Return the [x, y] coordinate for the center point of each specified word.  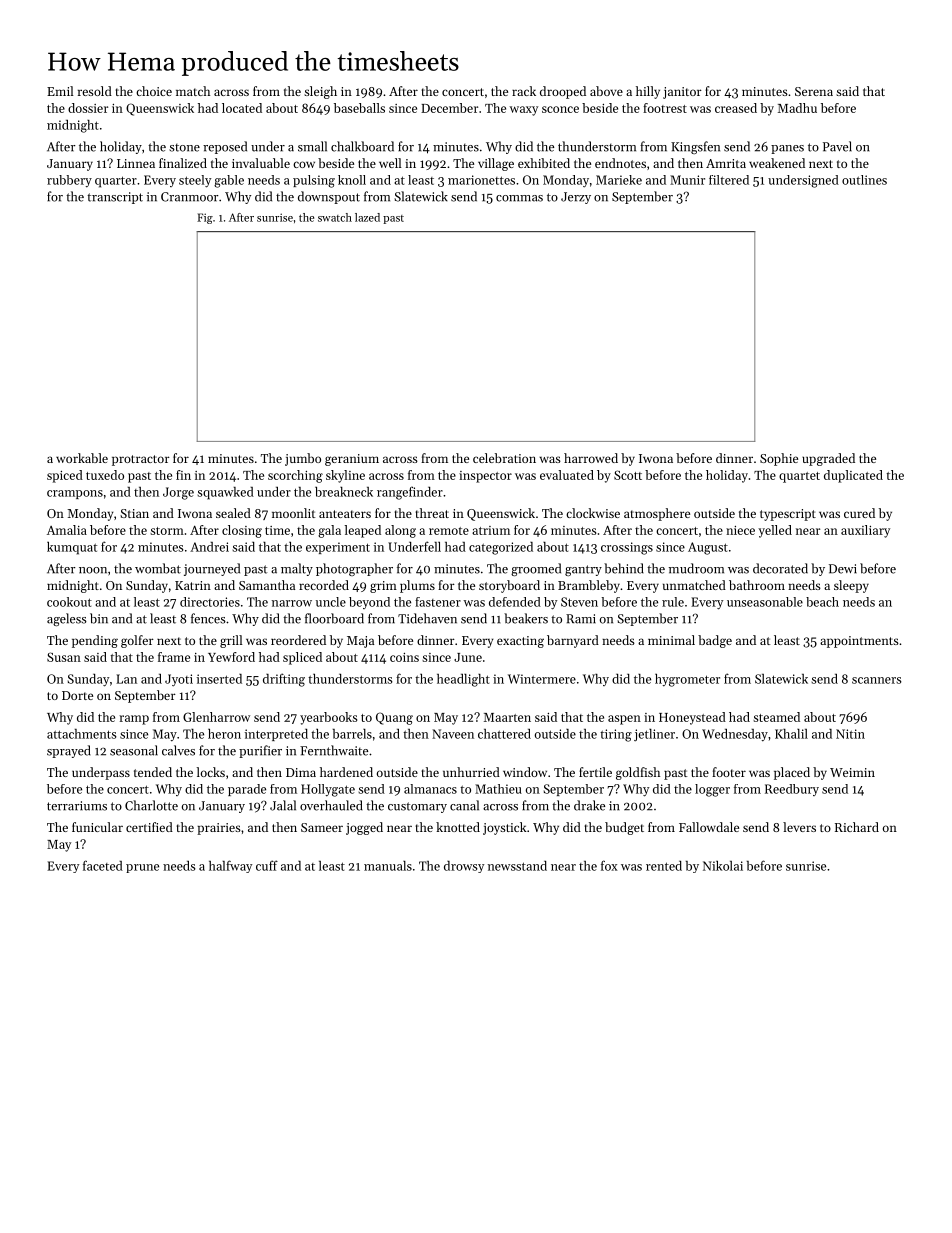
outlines [864, 180]
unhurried [471, 772]
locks [211, 772]
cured [859, 513]
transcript [115, 198]
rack [524, 91]
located [242, 108]
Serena [814, 91]
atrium [491, 530]
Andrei [209, 547]
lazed [367, 217]
